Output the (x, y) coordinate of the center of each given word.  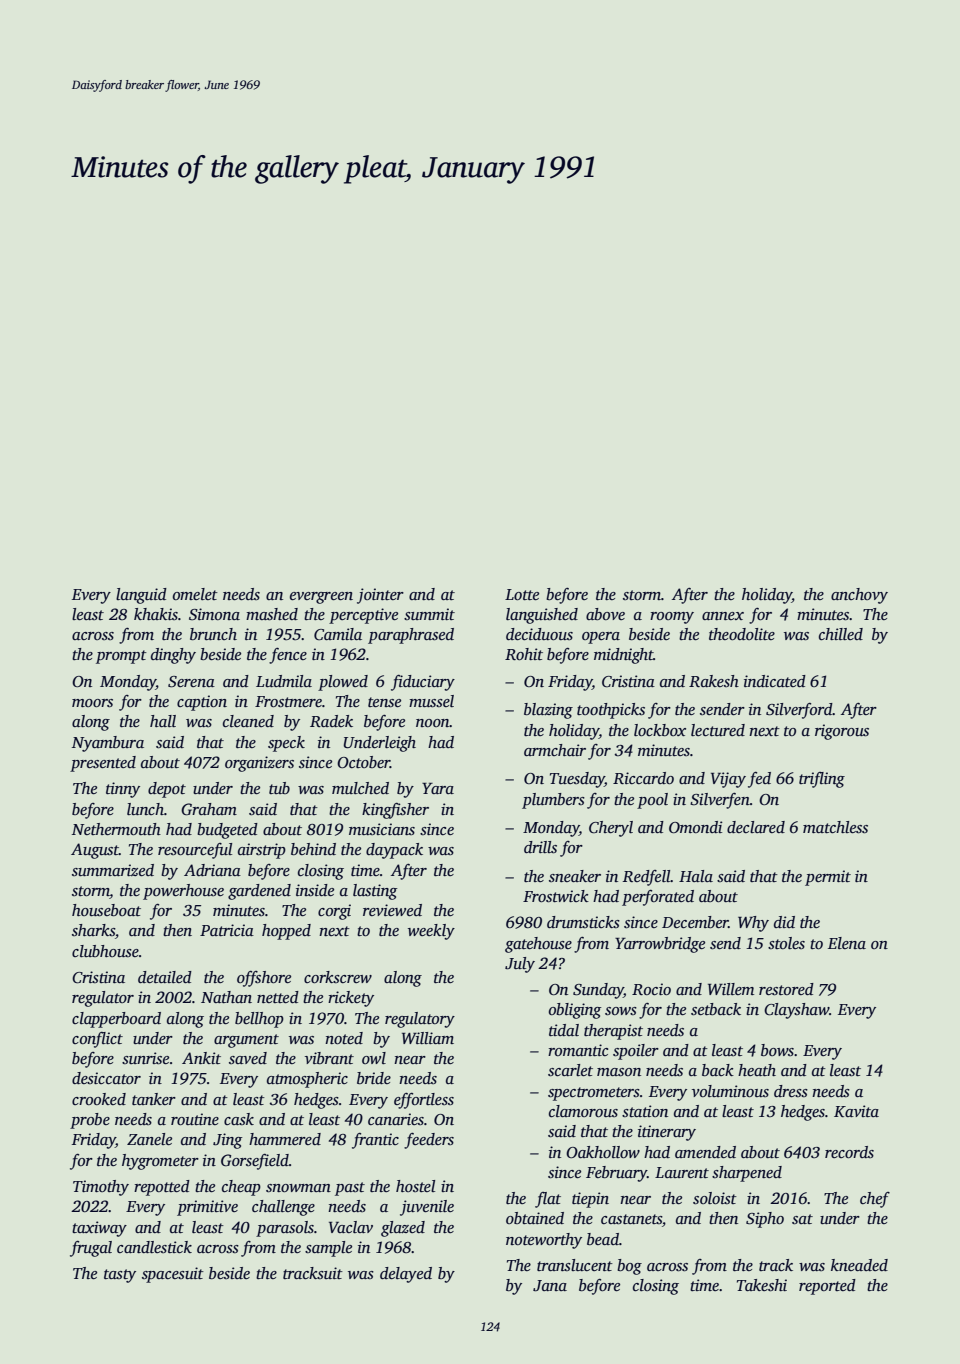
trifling (822, 780)
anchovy (859, 596)
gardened (259, 892)
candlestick (154, 1247)
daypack (394, 851)
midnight (624, 656)
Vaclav (351, 1227)
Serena (191, 682)
